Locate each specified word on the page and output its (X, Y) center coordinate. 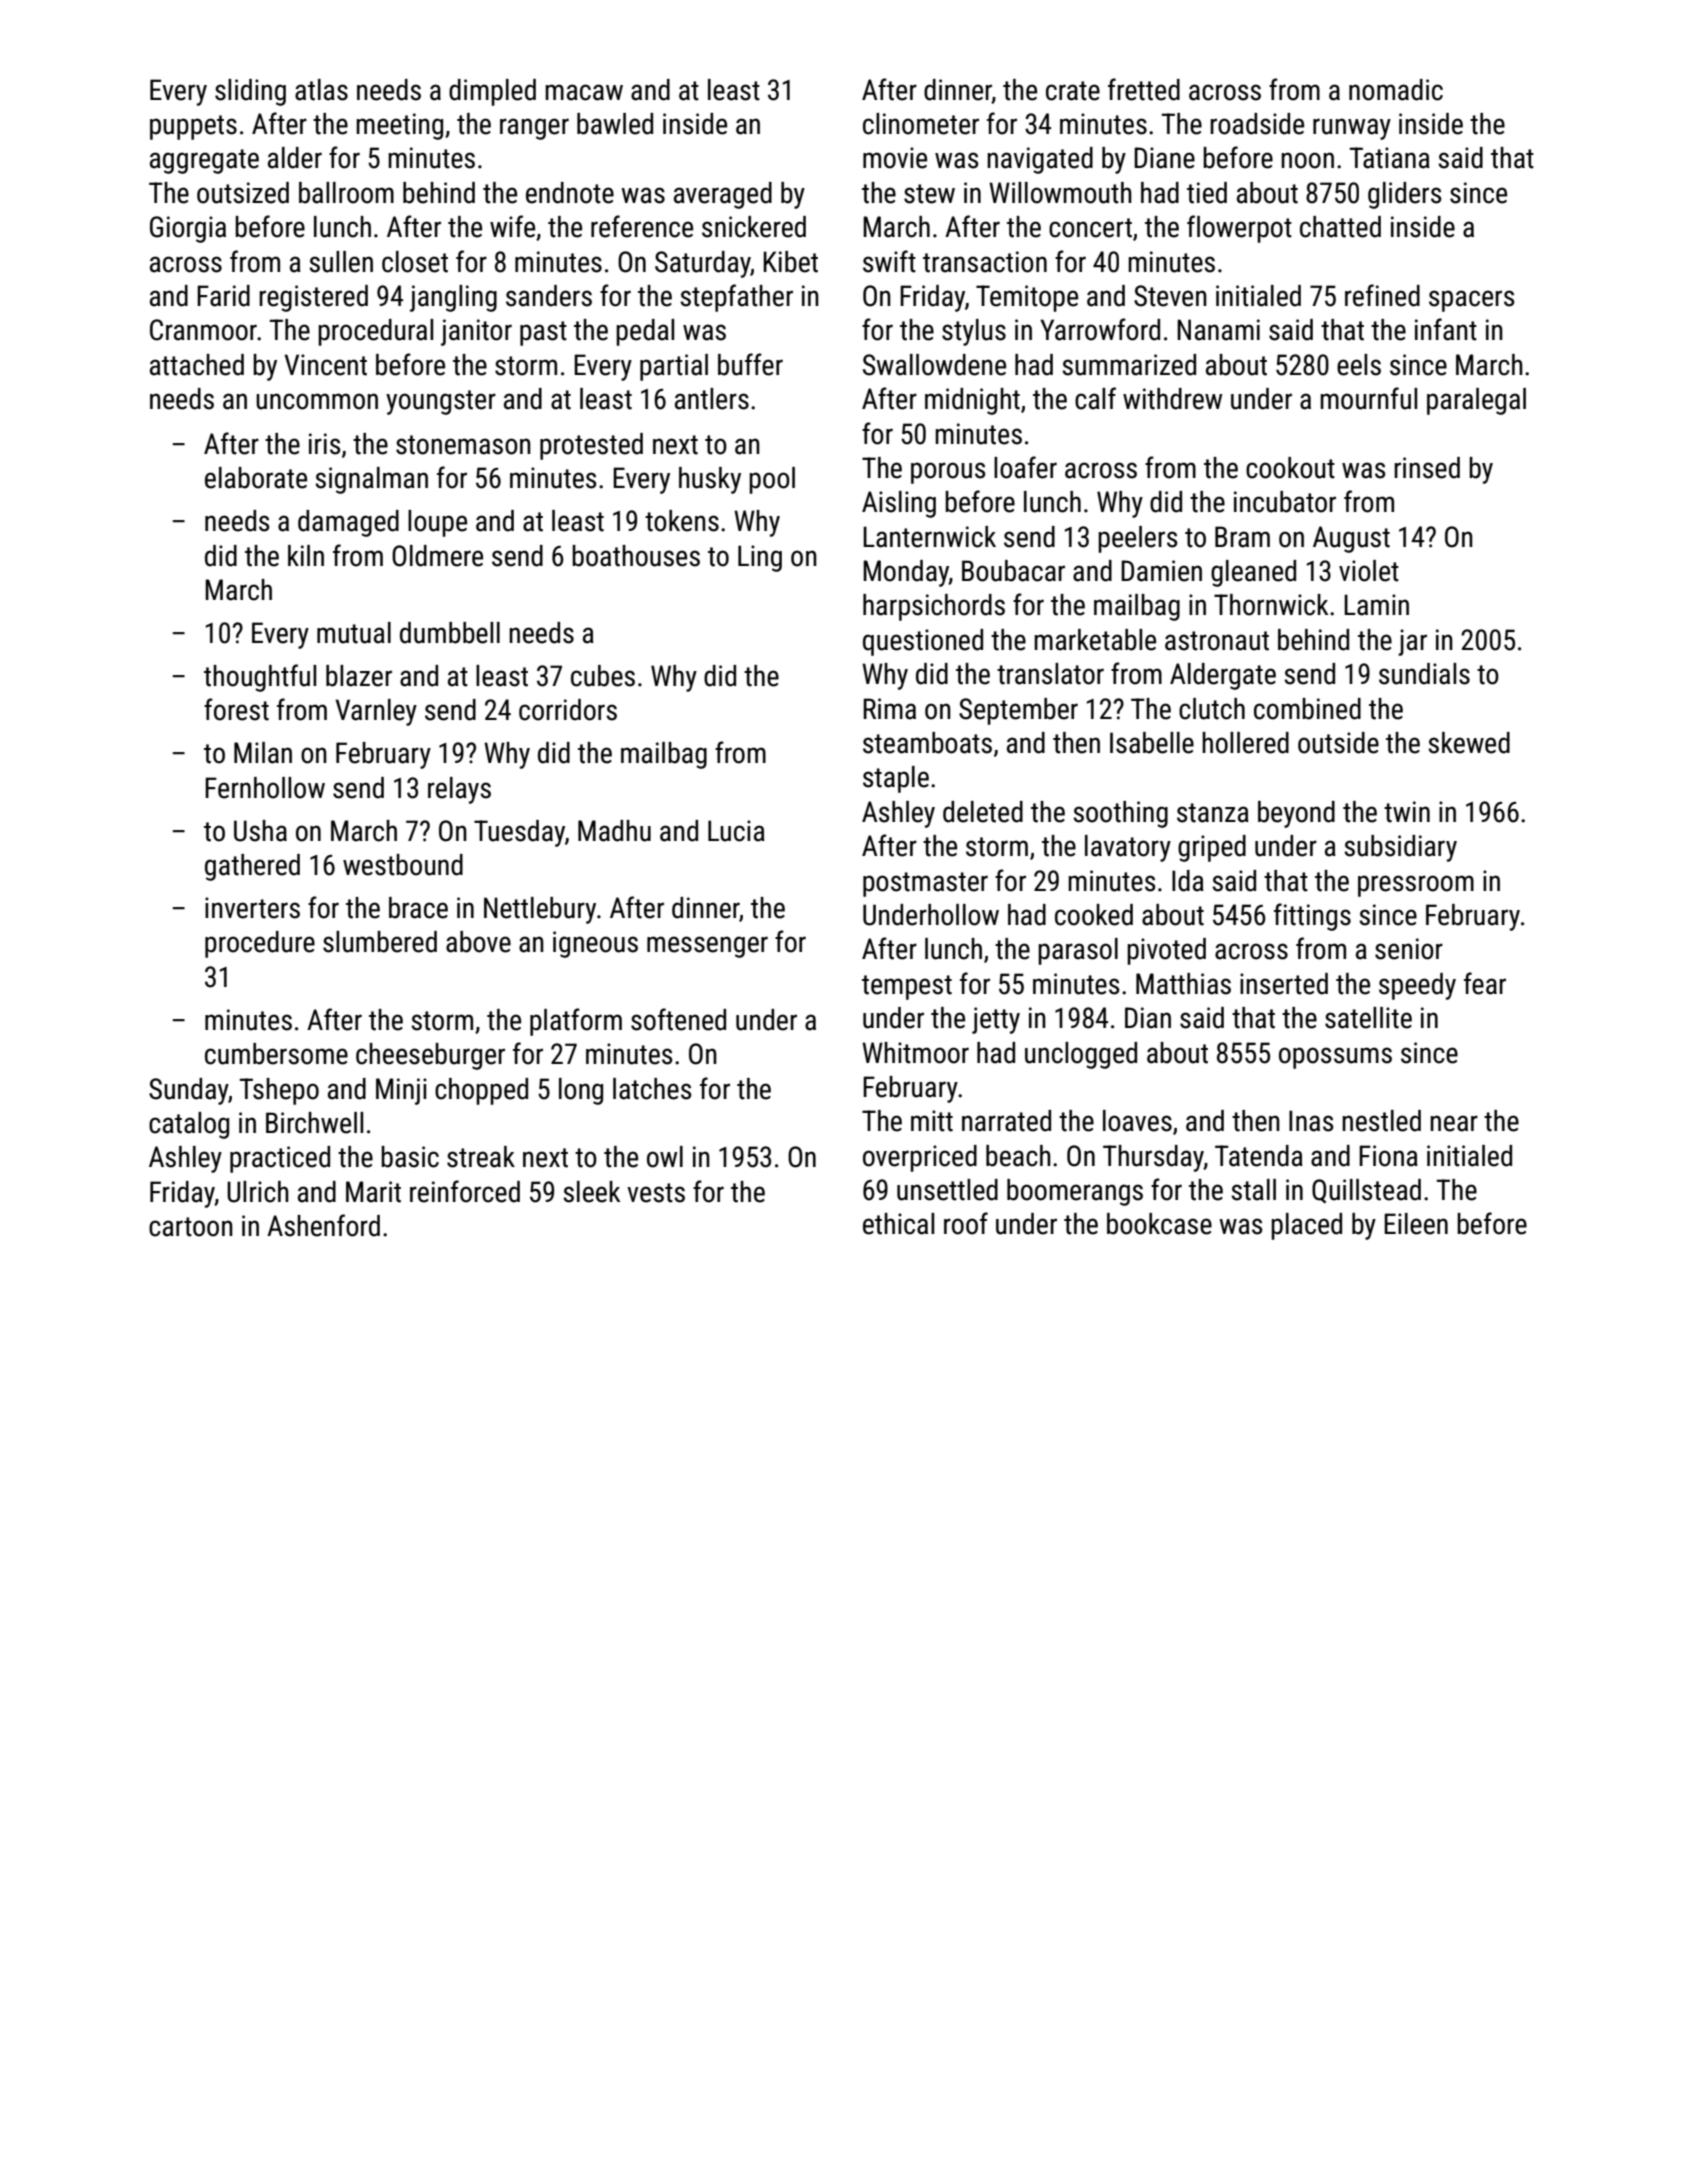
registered (313, 298)
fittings (1312, 917)
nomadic (1396, 90)
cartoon (191, 1227)
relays (459, 790)
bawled (615, 124)
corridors (568, 710)
